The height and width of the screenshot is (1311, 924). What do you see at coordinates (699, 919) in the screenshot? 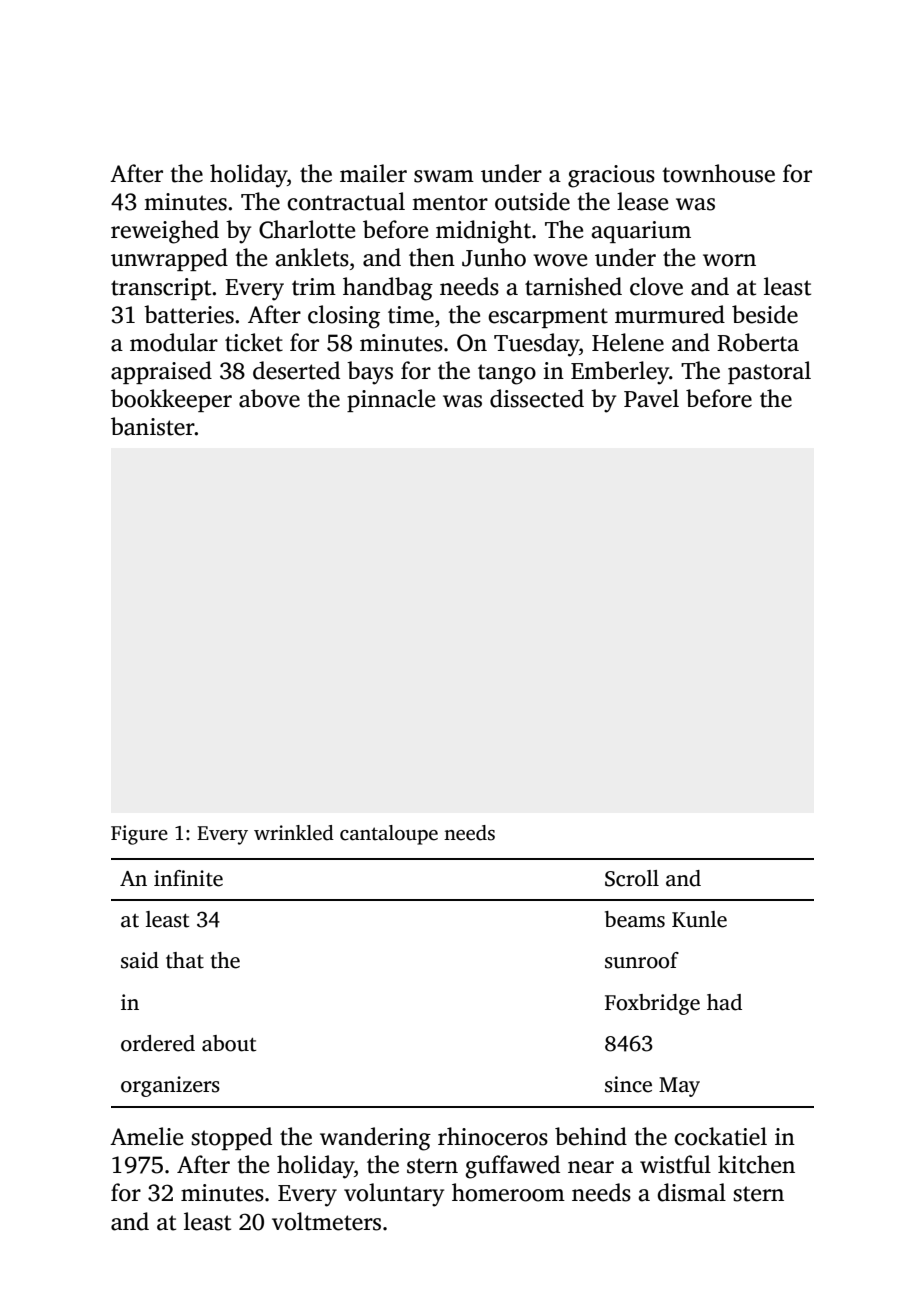
I see `Kunle` at bounding box center [699, 919].
